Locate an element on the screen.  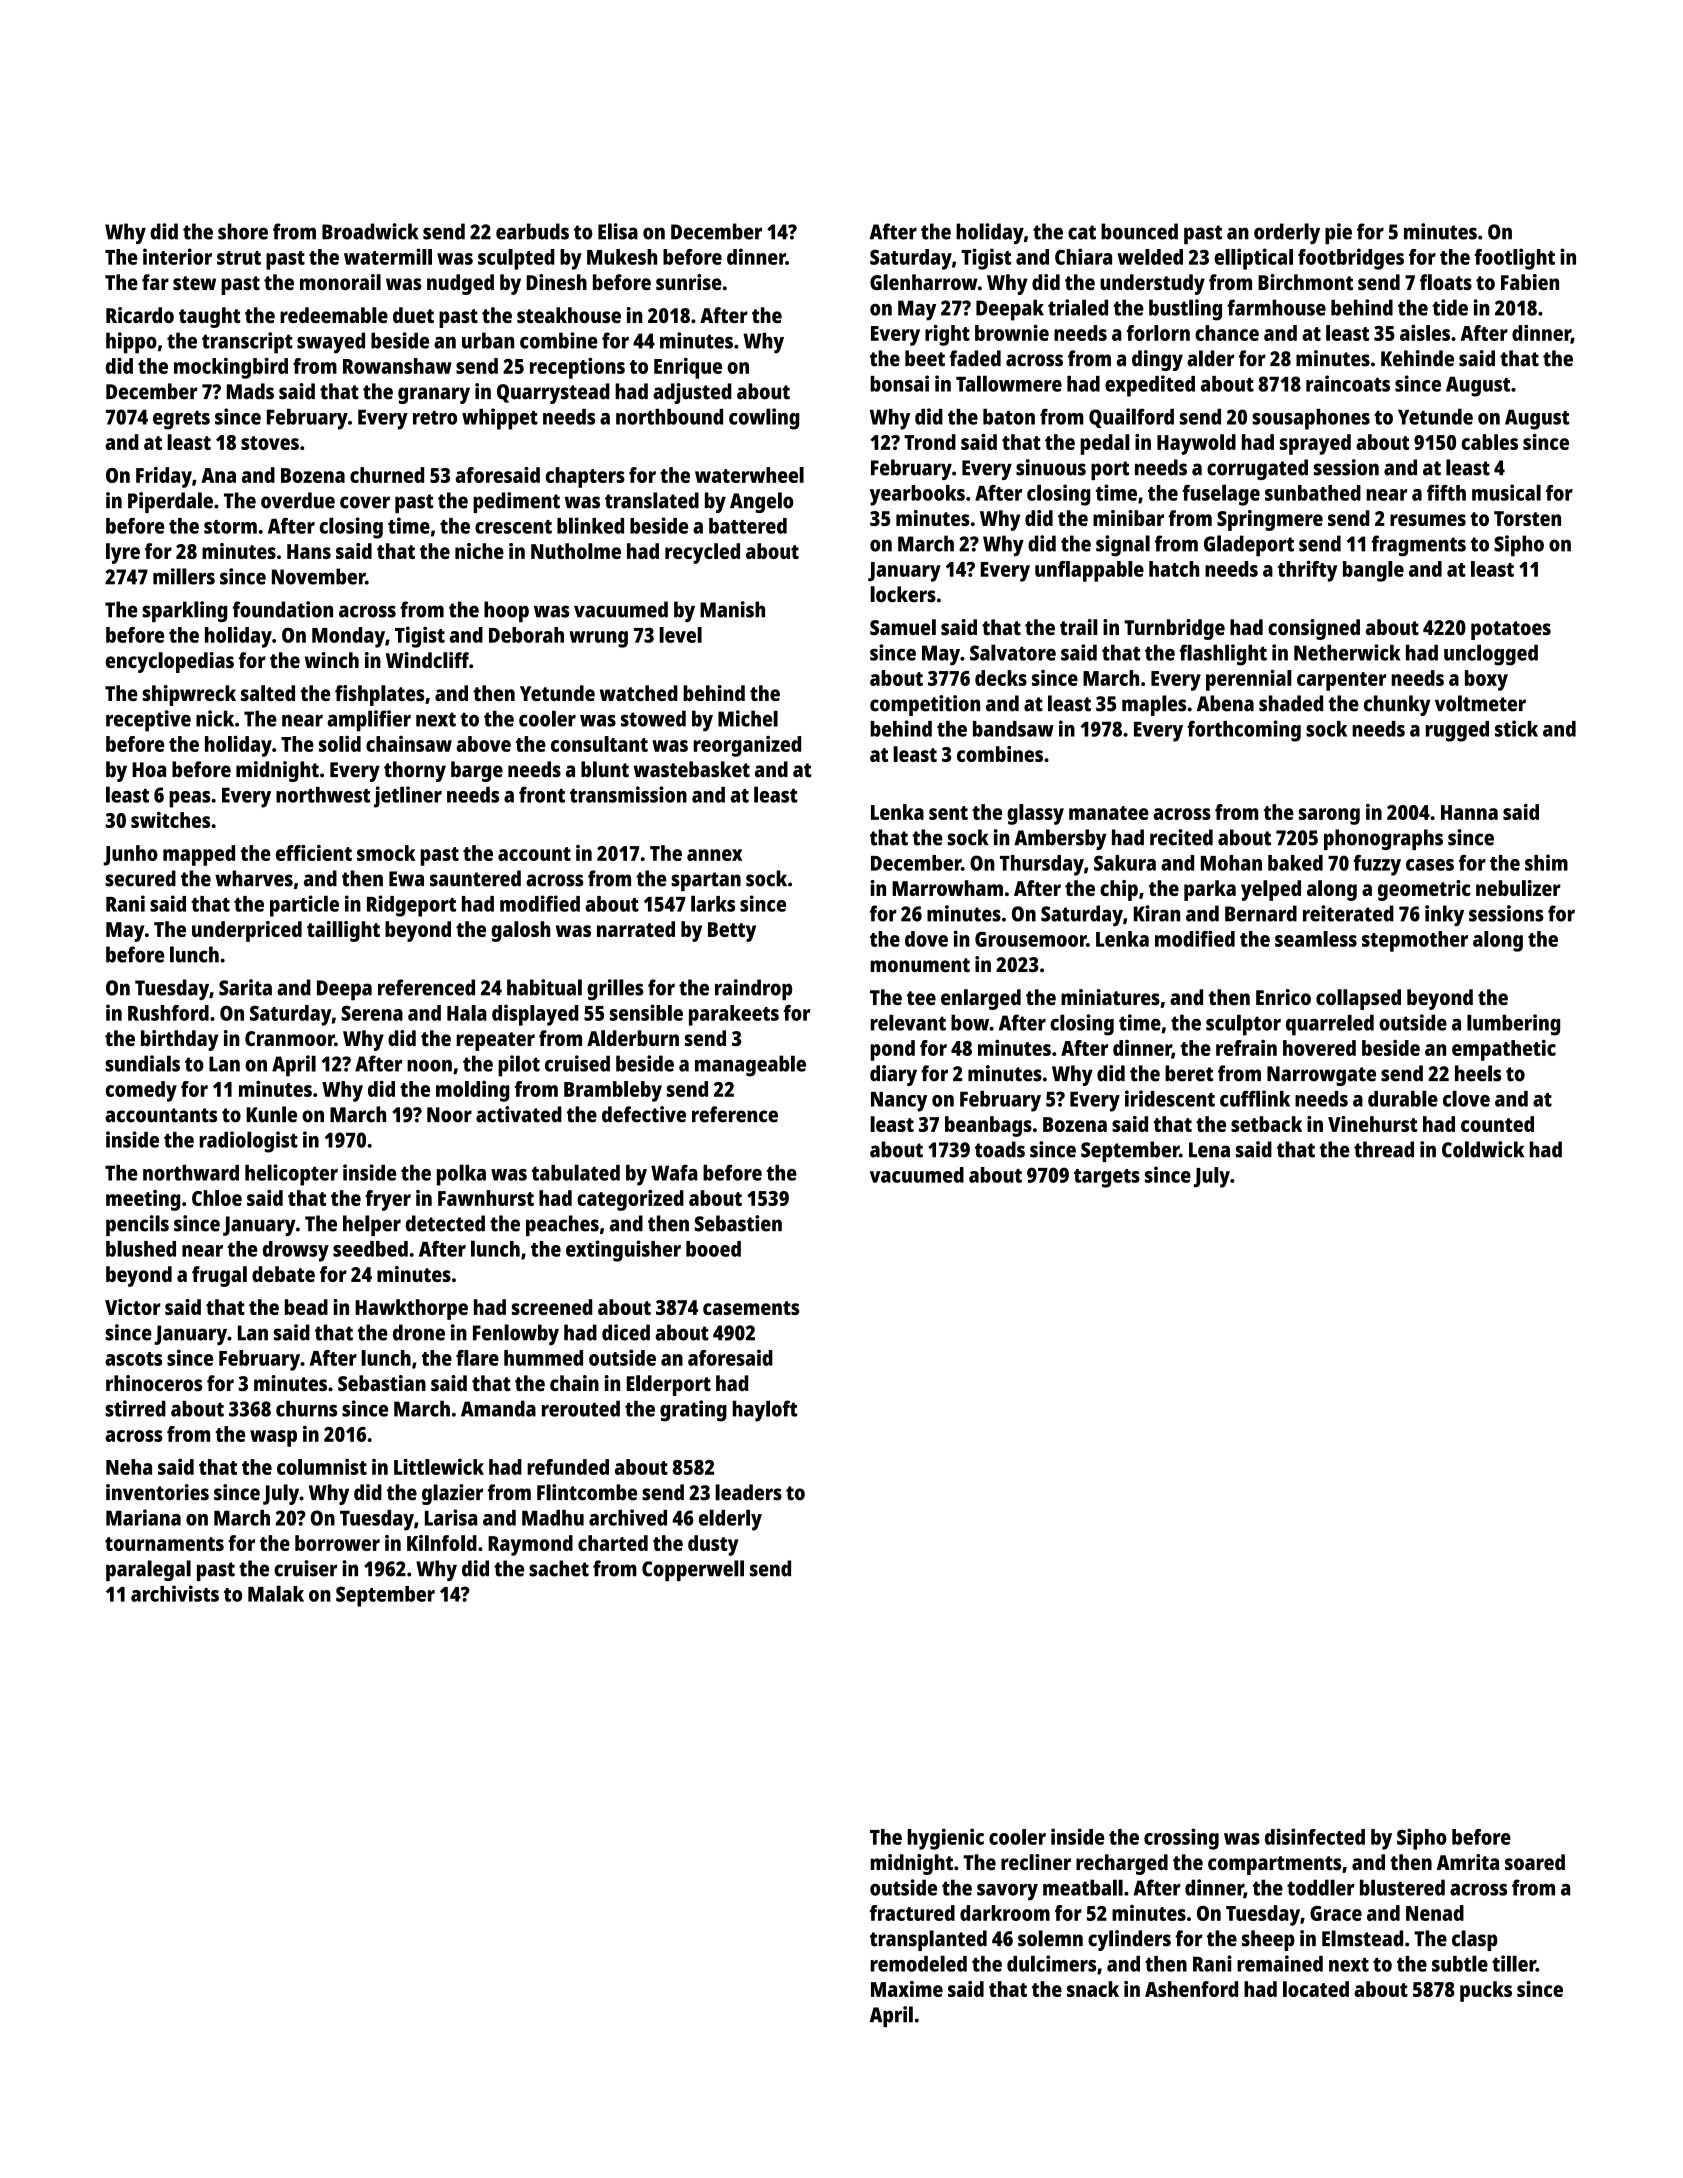
yearbooks is located at coordinates (917, 495).
